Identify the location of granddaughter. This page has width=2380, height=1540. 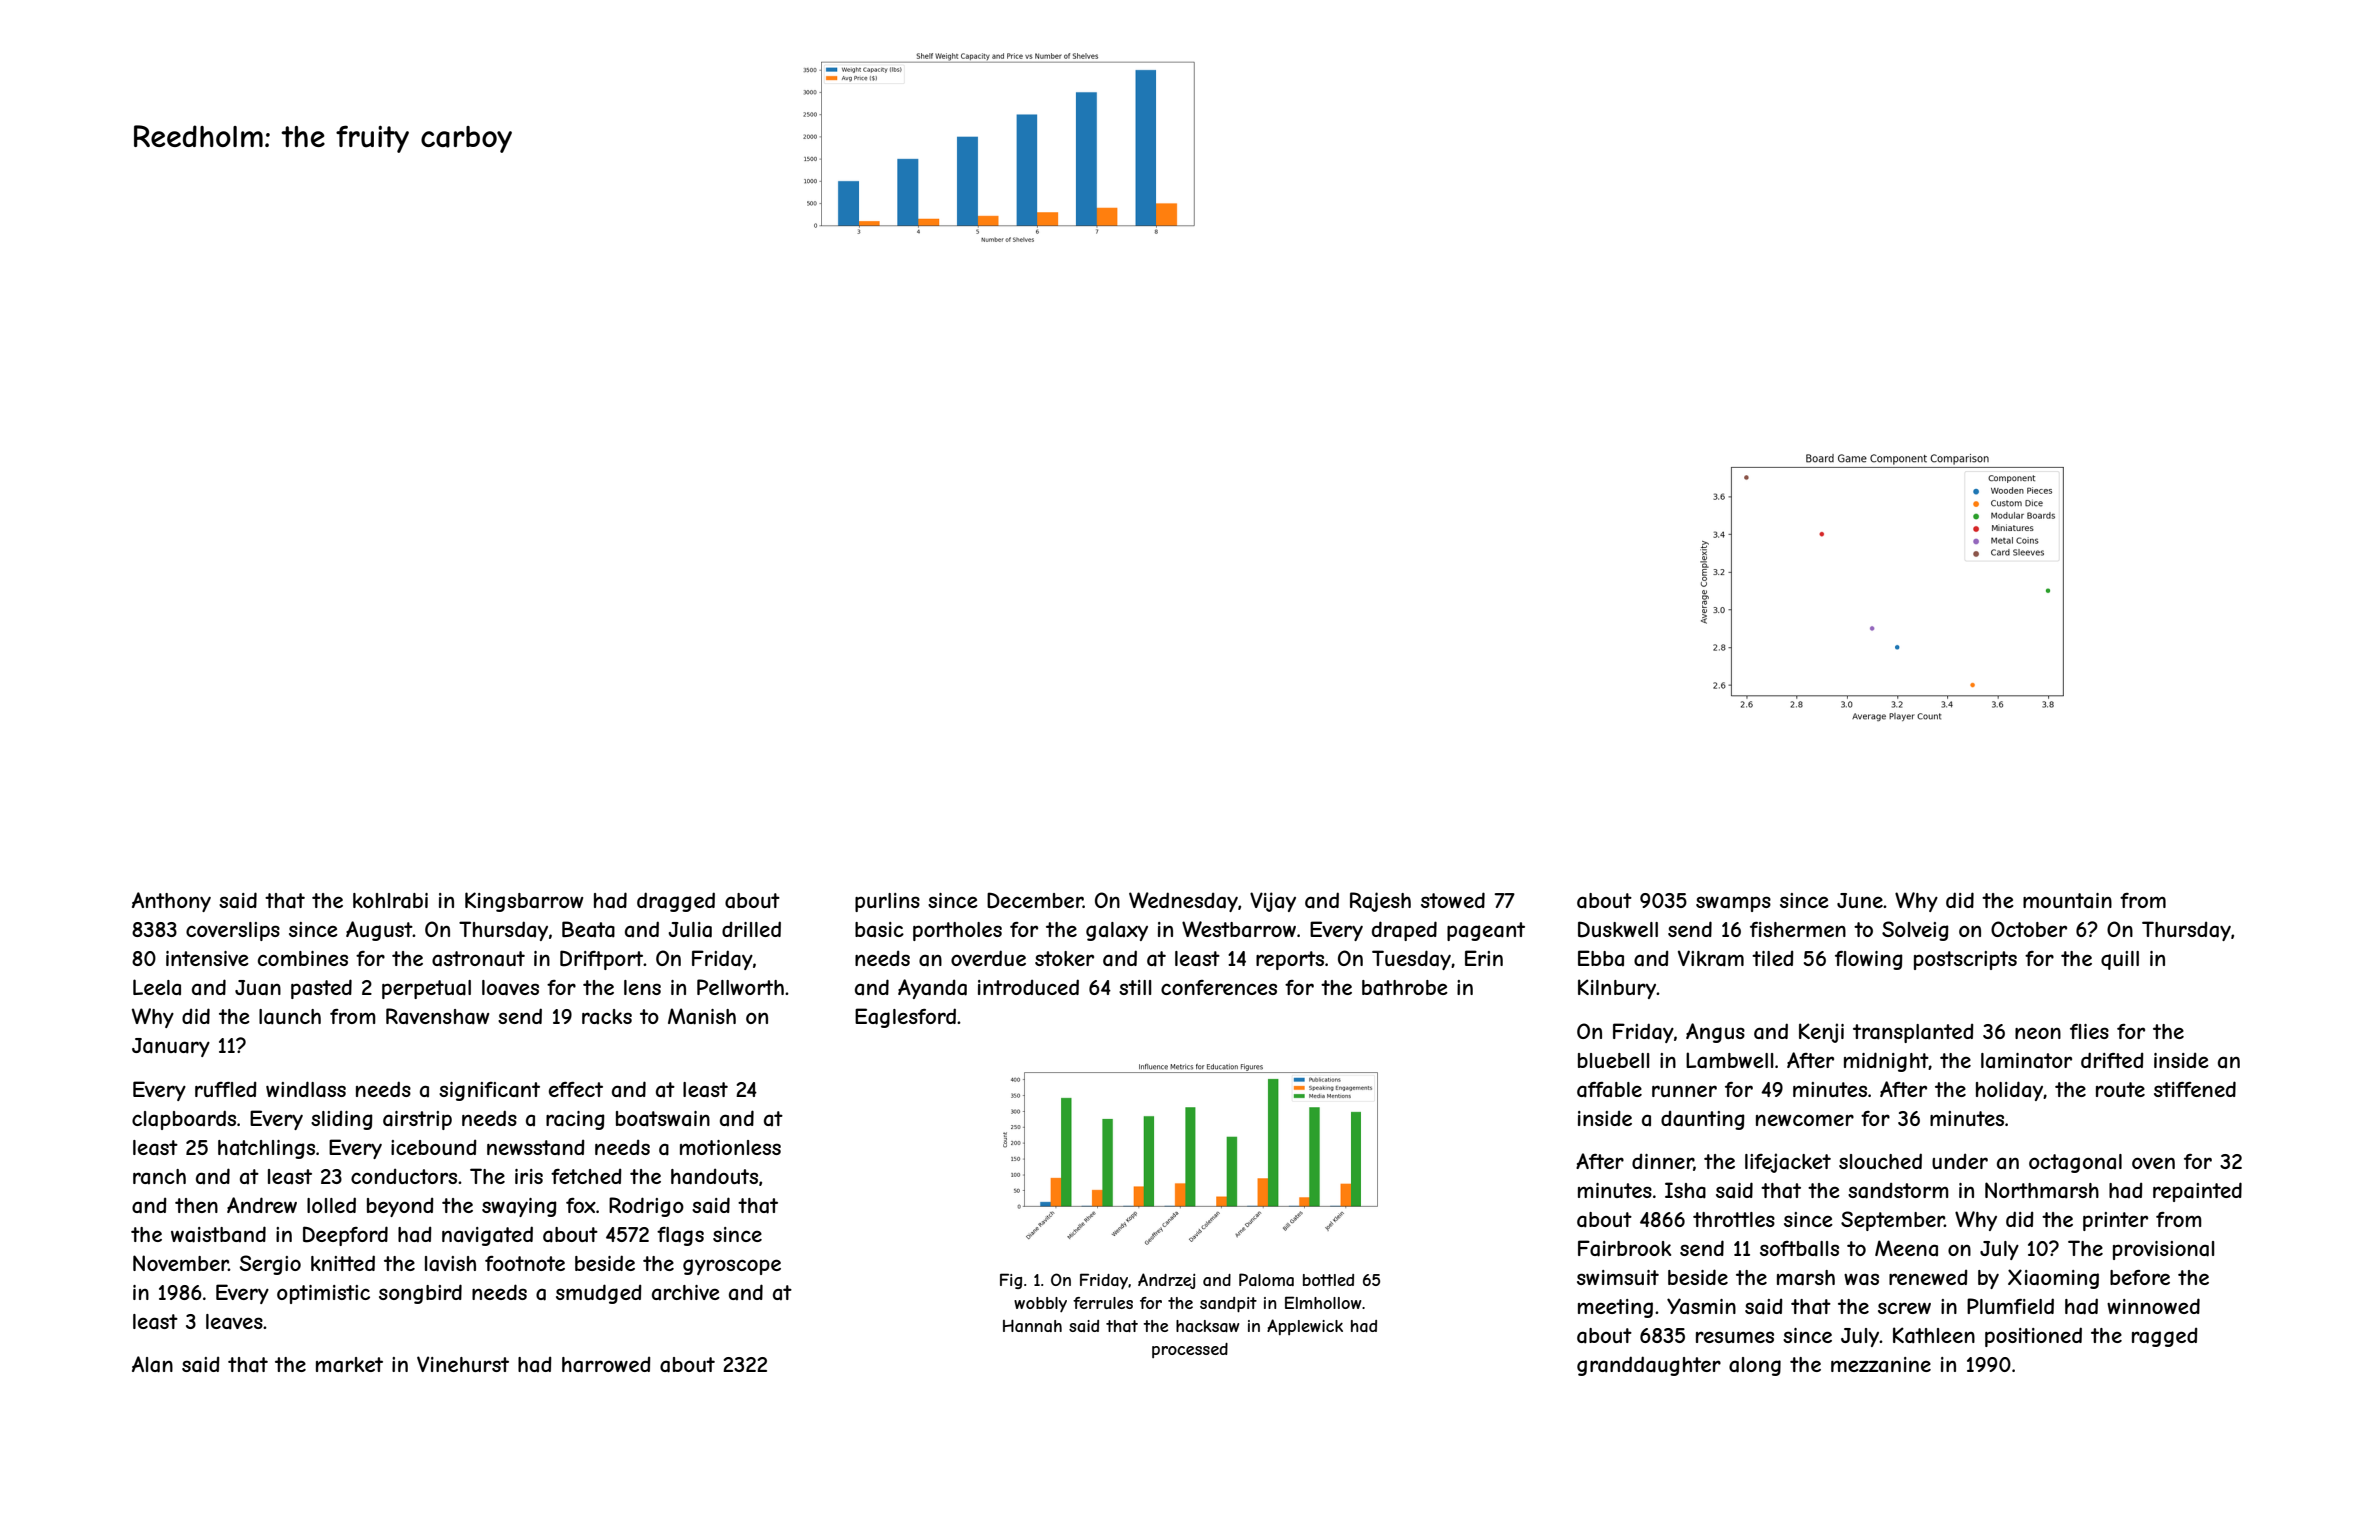
(1649, 1366).
